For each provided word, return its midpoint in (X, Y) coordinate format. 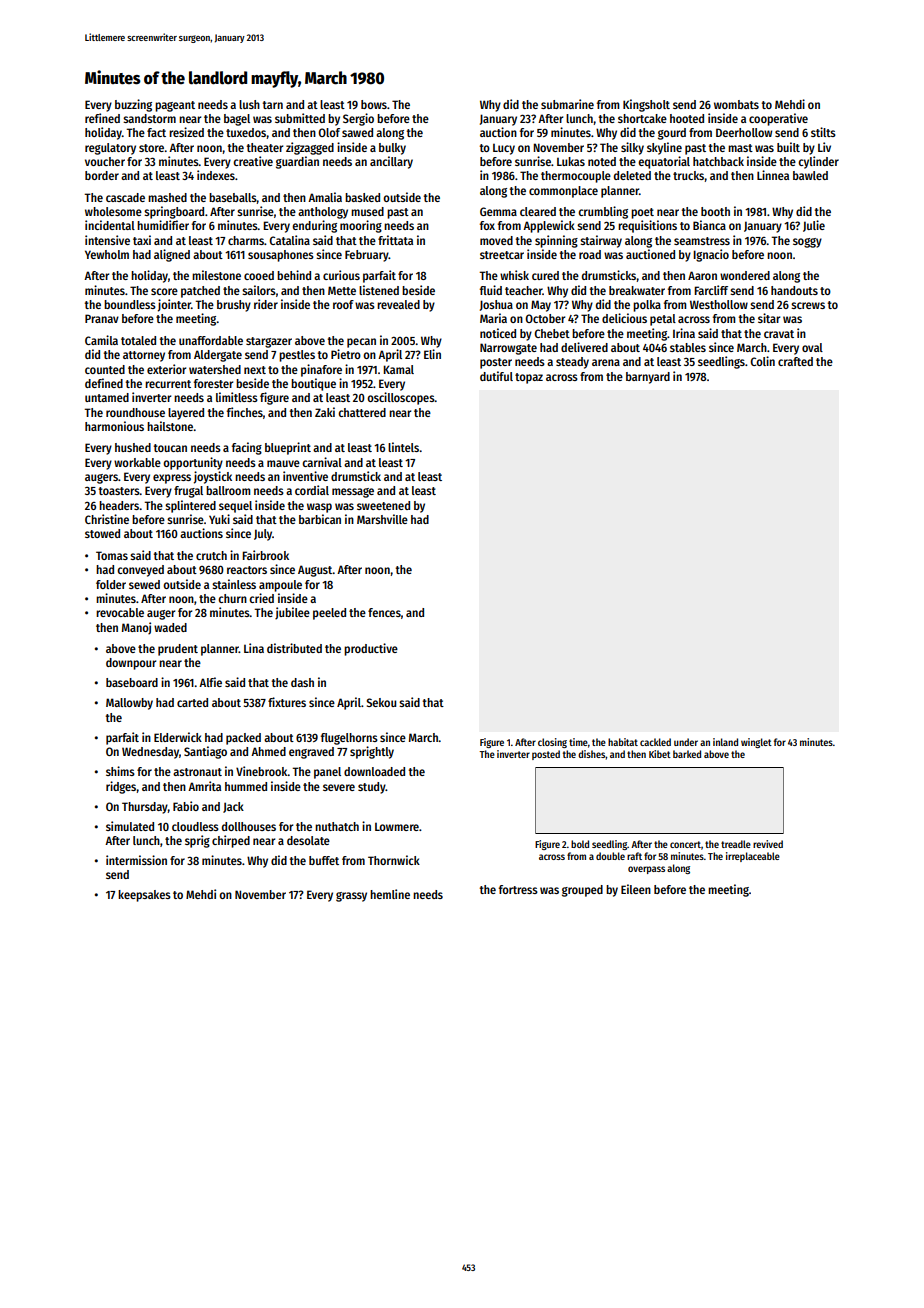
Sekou (381, 702)
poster (496, 363)
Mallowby (129, 704)
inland (725, 742)
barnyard (648, 378)
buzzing (133, 105)
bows (374, 104)
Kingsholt (646, 105)
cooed (259, 275)
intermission (136, 860)
